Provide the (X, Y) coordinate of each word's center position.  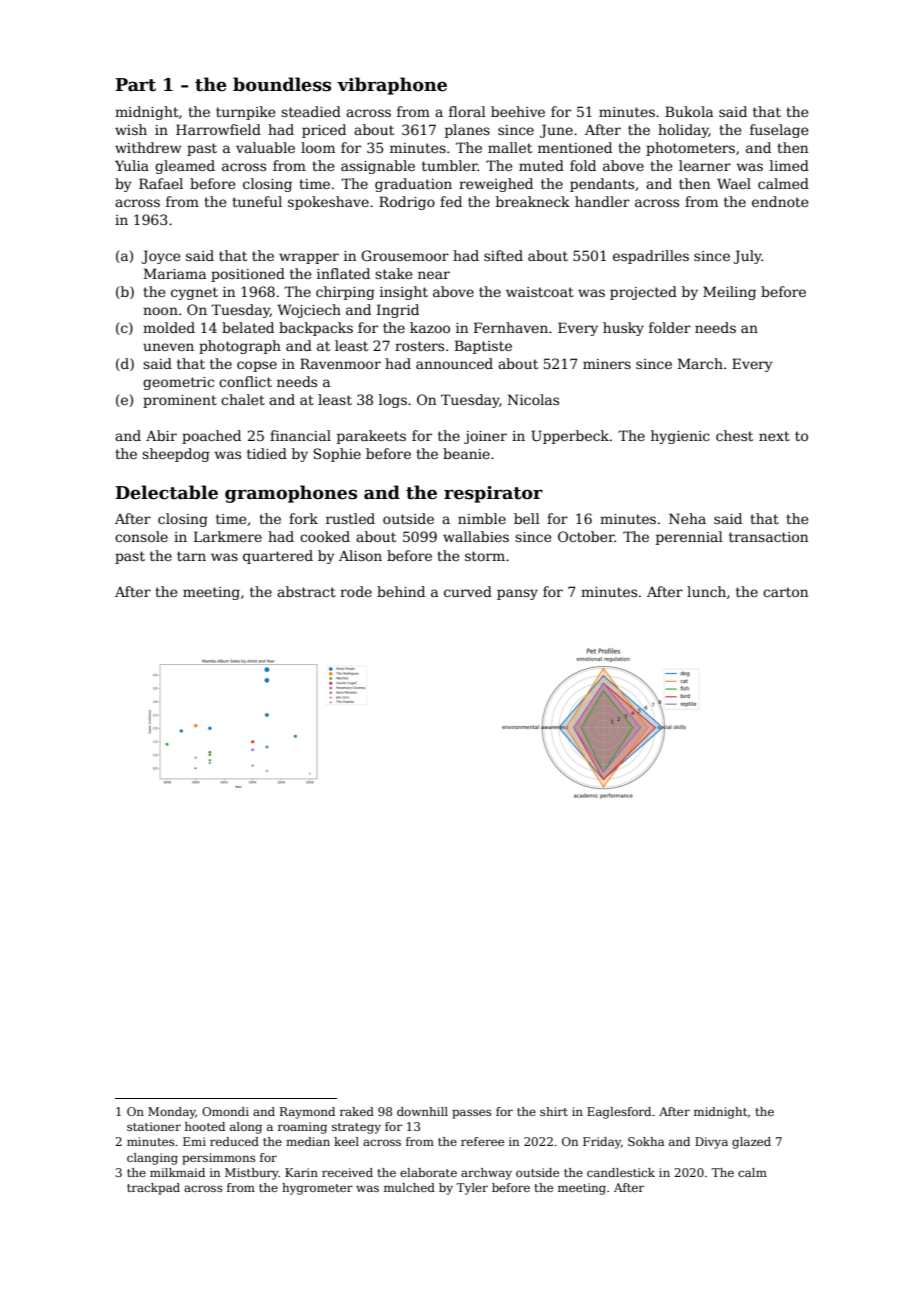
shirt (554, 1111)
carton (785, 592)
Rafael (161, 183)
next (774, 436)
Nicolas (533, 399)
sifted (503, 255)
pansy (517, 594)
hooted (205, 1126)
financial (300, 435)
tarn (191, 556)
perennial (689, 538)
